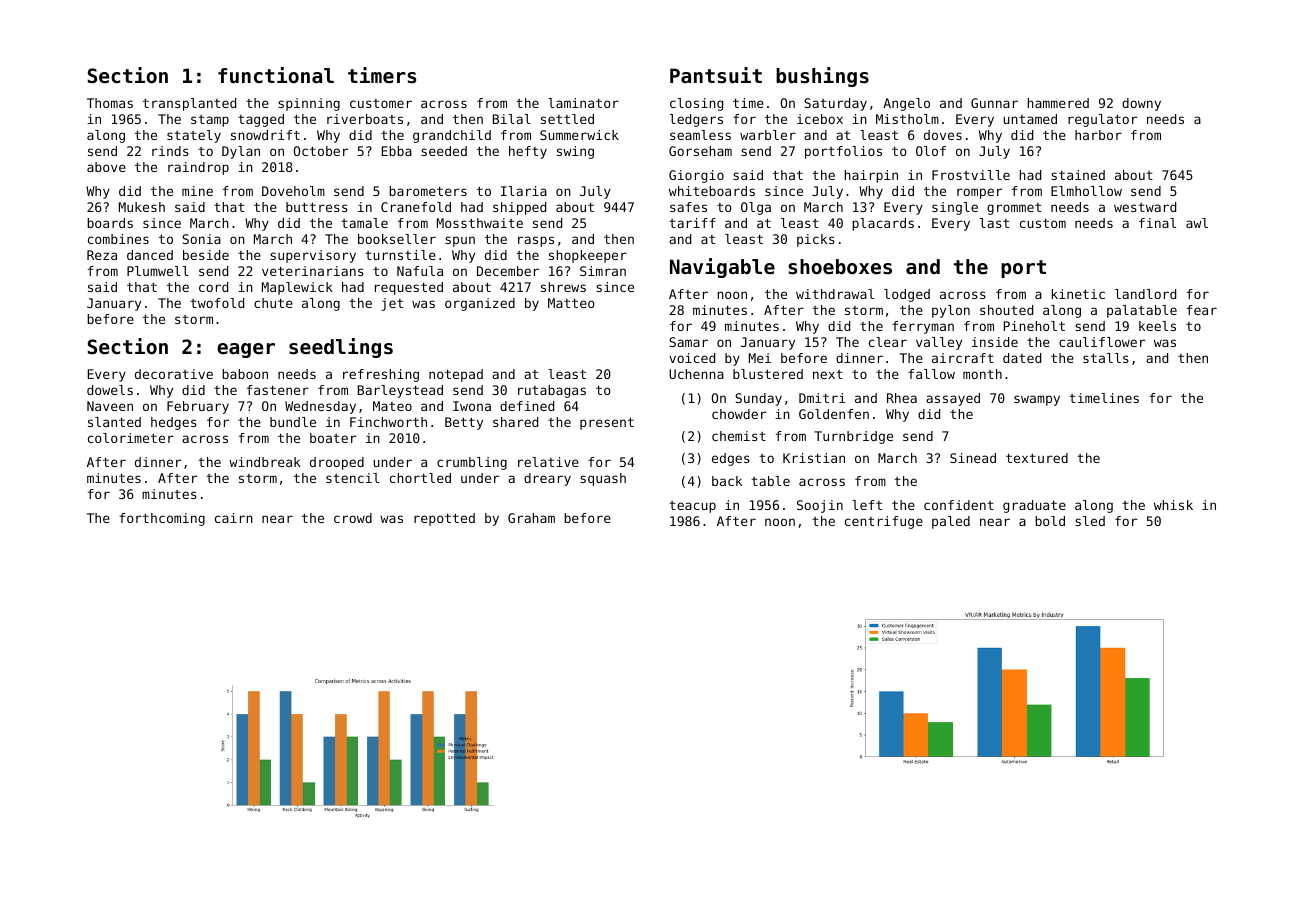  I want to click on boater, so click(333, 438).
